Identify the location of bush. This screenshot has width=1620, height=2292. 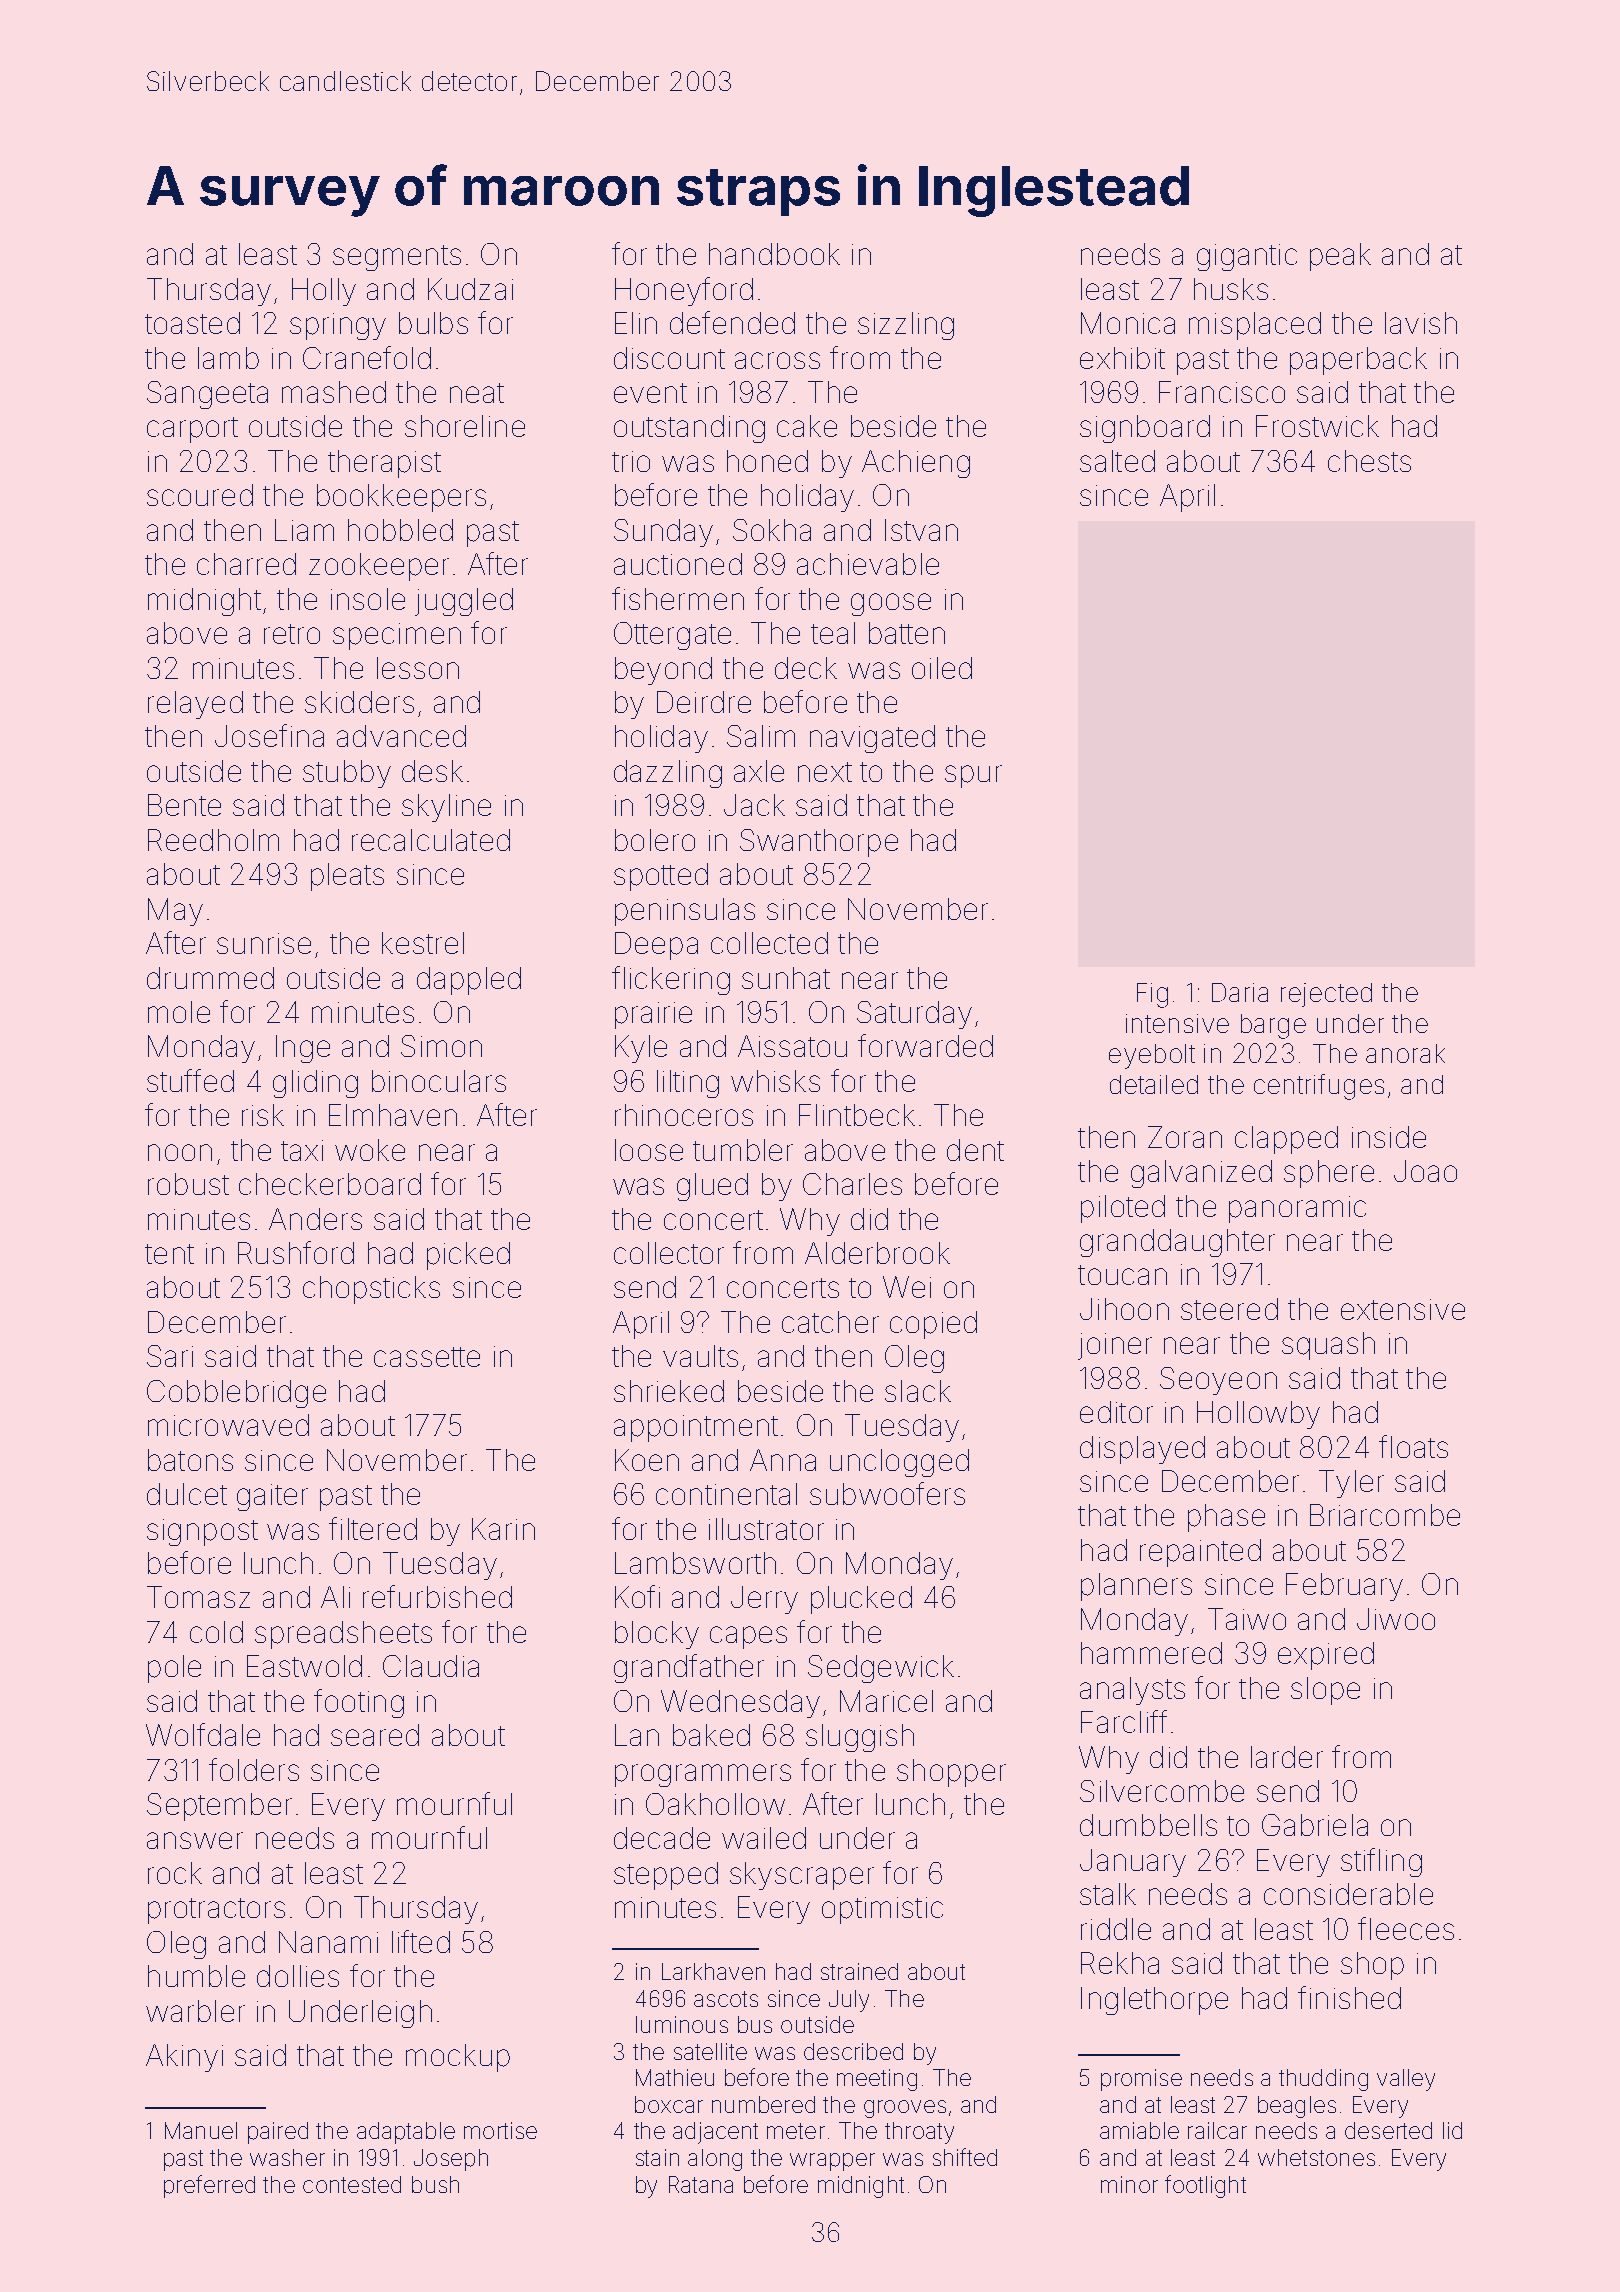
(435, 2184).
